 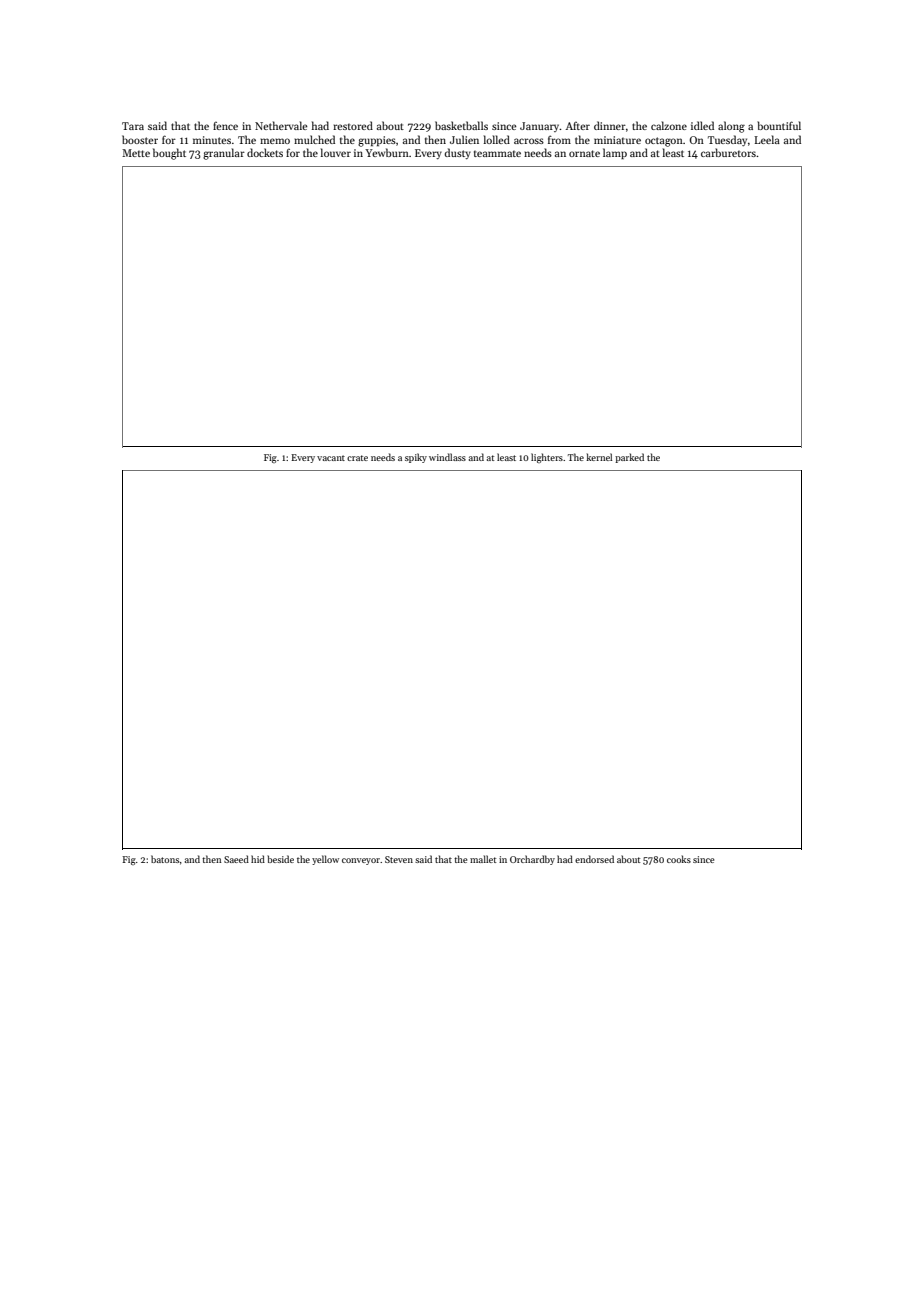 I want to click on guppies, so click(x=377, y=141).
